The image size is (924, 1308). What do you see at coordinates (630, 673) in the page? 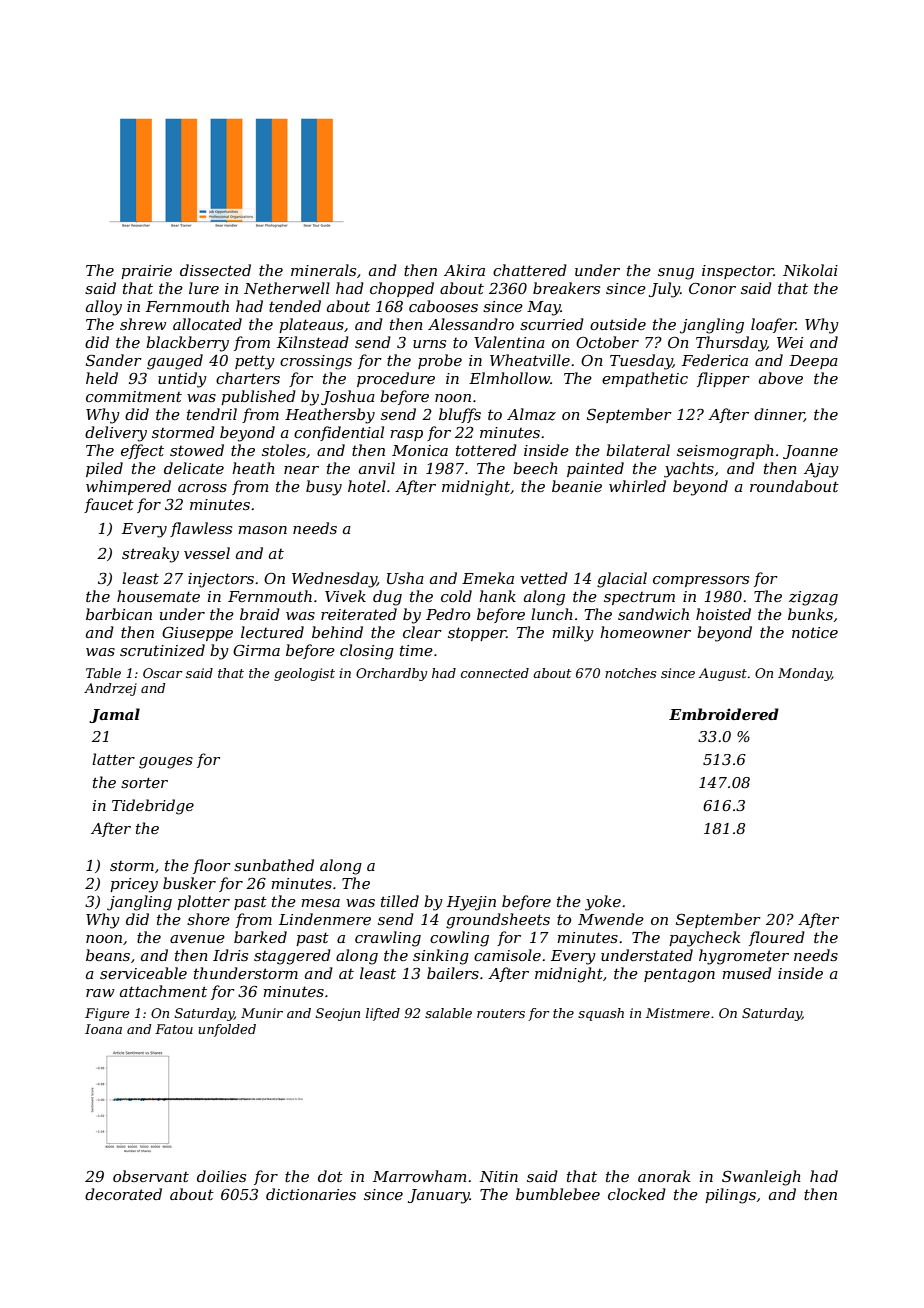
I see `notches` at bounding box center [630, 673].
